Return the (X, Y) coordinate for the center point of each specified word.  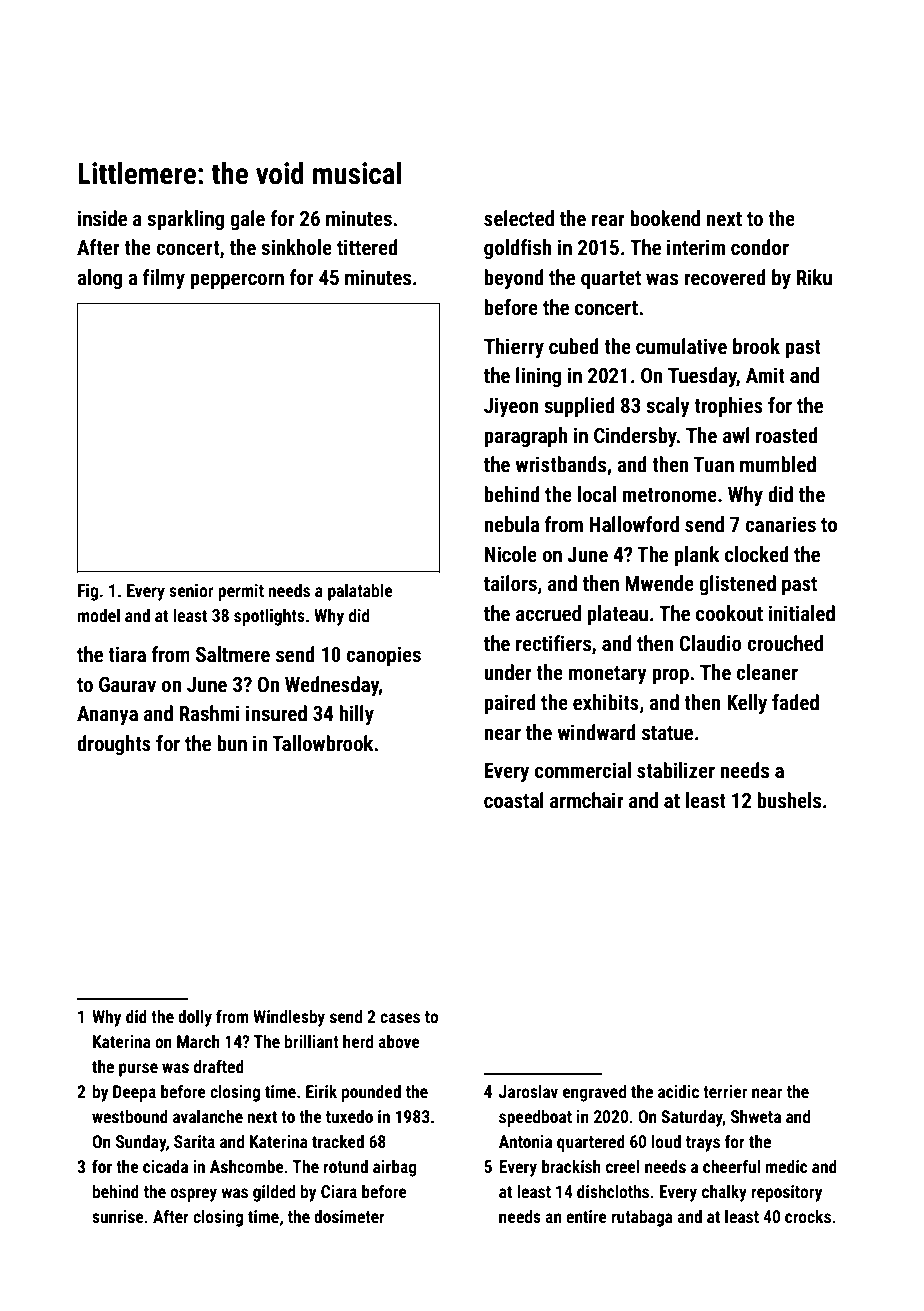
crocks (808, 1216)
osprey (193, 1195)
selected (519, 218)
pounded (371, 1093)
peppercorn (237, 281)
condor (760, 247)
